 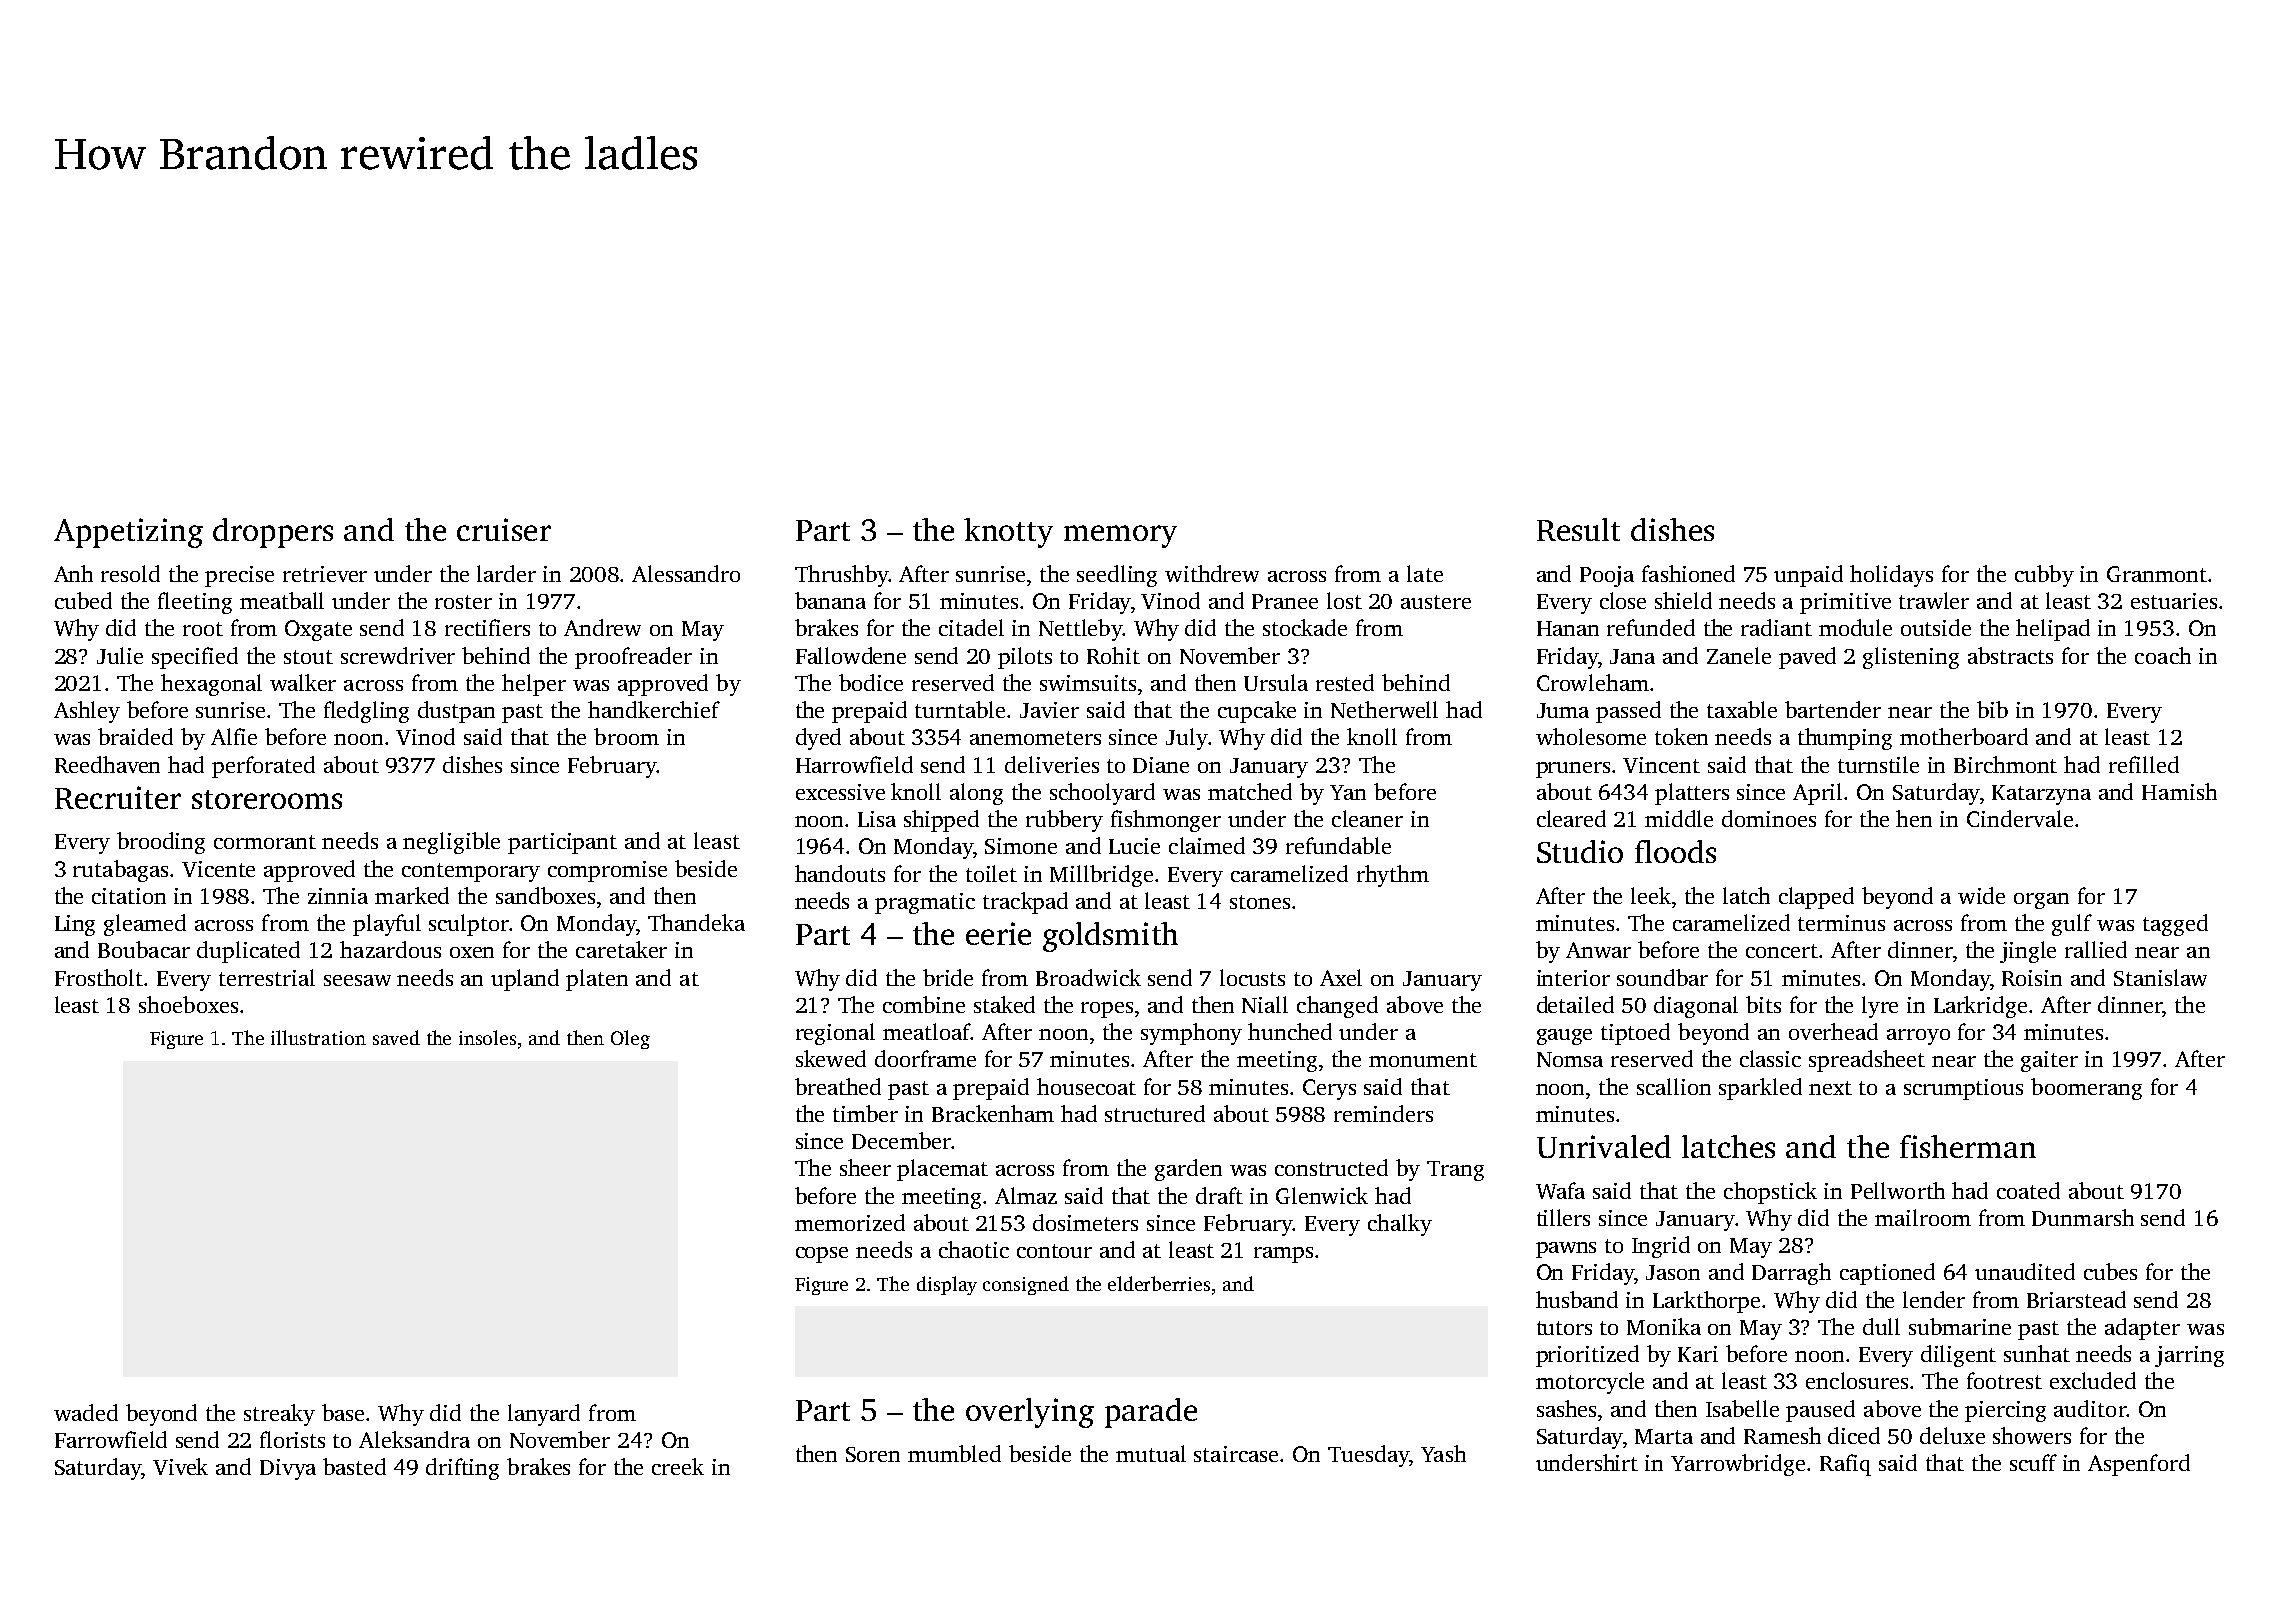 I want to click on bride, so click(x=948, y=977).
